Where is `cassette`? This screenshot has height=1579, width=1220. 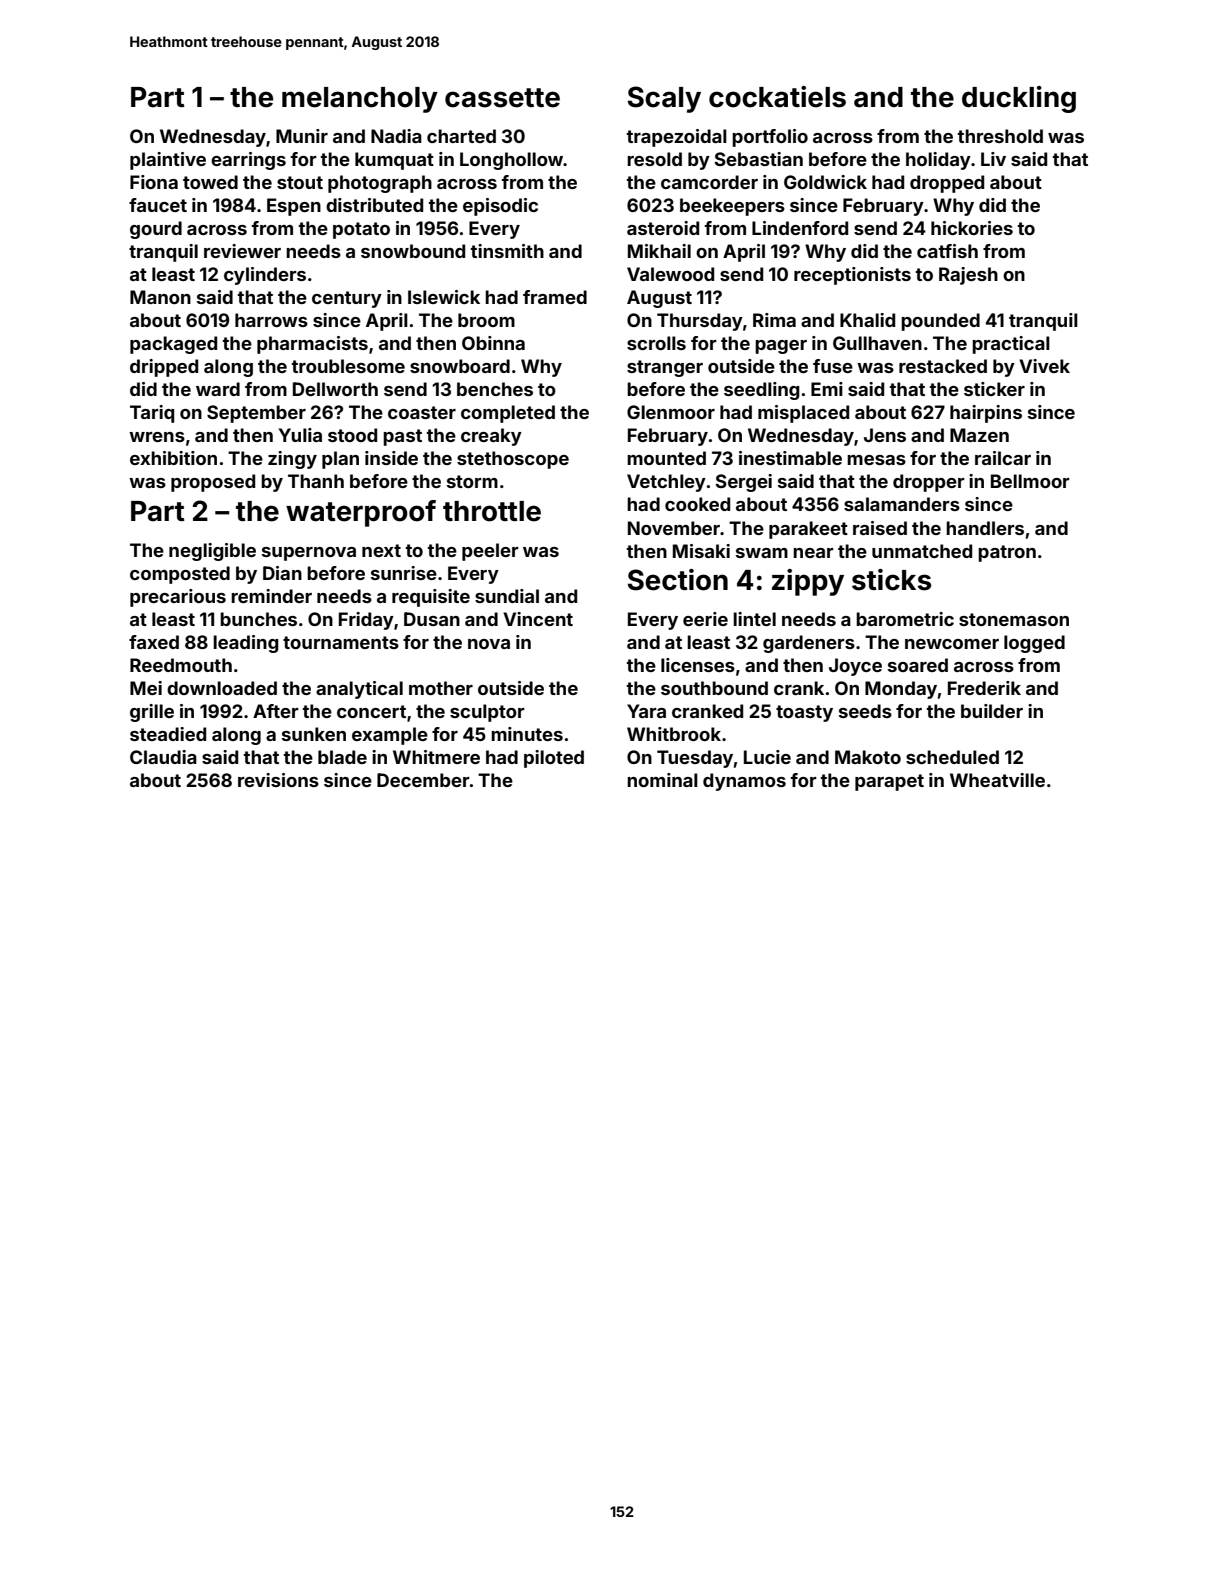
cassette is located at coordinates (502, 98).
